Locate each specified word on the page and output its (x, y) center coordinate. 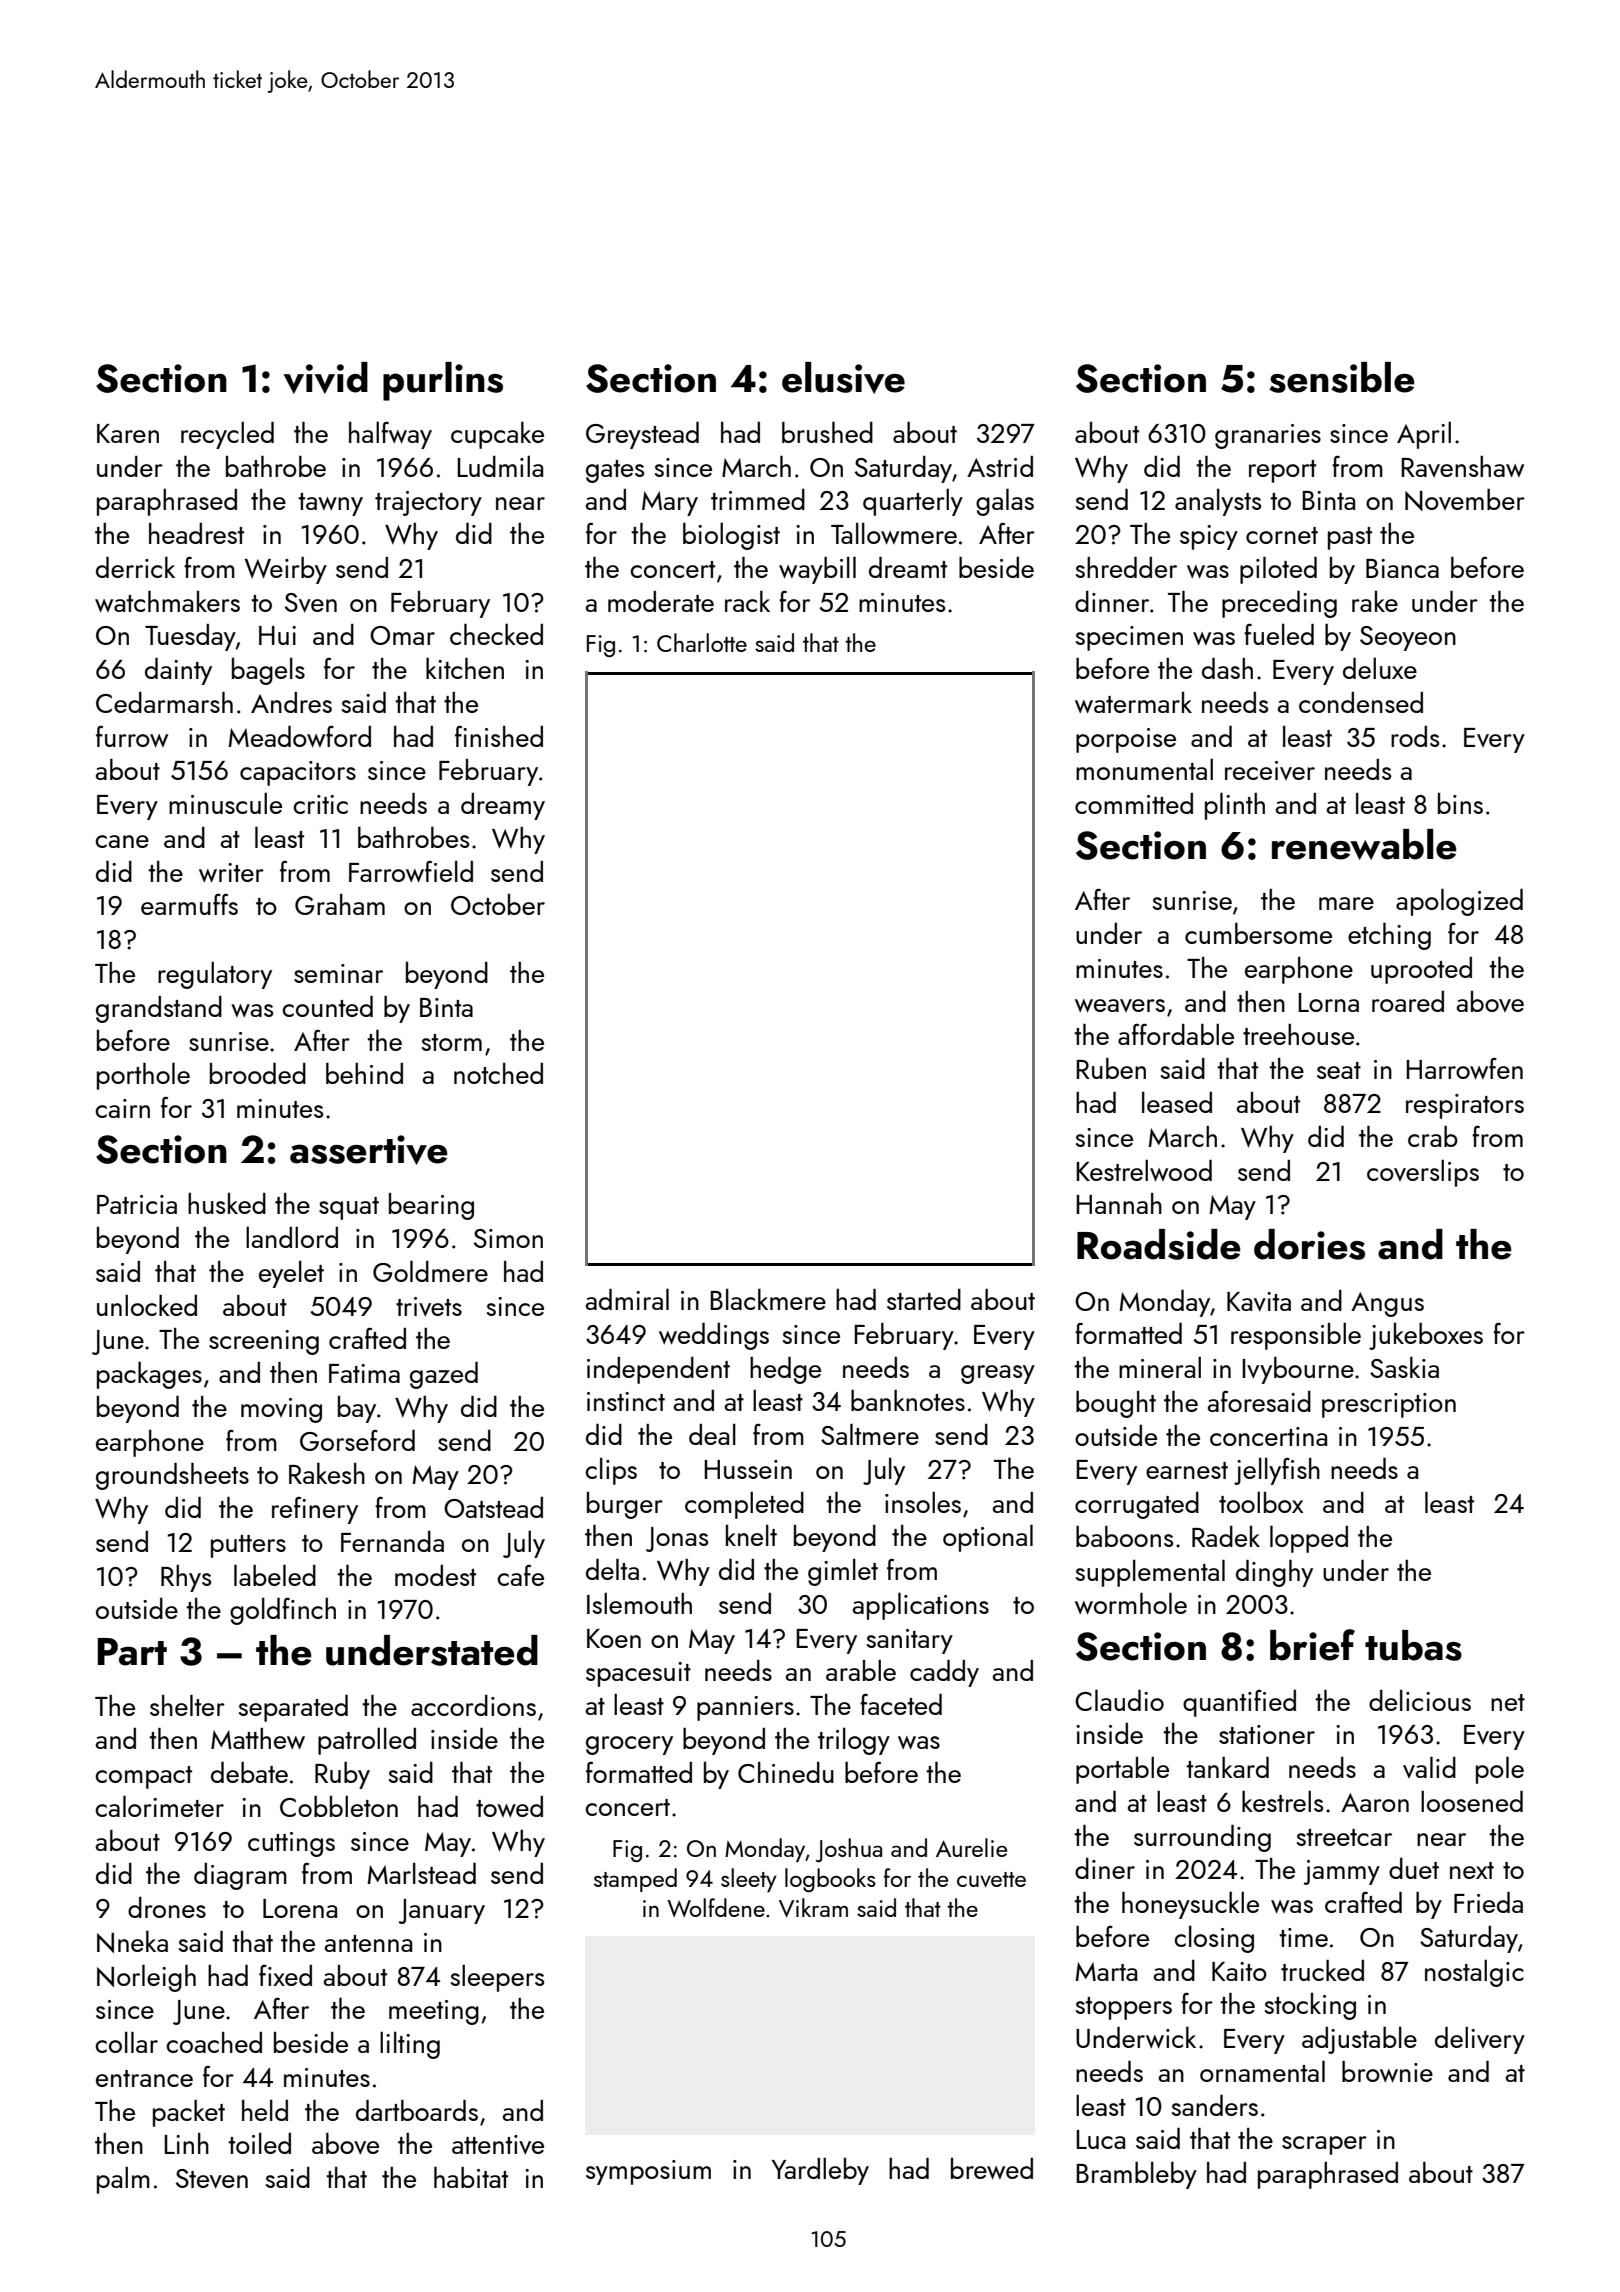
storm (452, 1042)
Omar (402, 635)
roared (1408, 1001)
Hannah (1119, 1203)
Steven (212, 2179)
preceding (1279, 604)
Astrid (1000, 466)
